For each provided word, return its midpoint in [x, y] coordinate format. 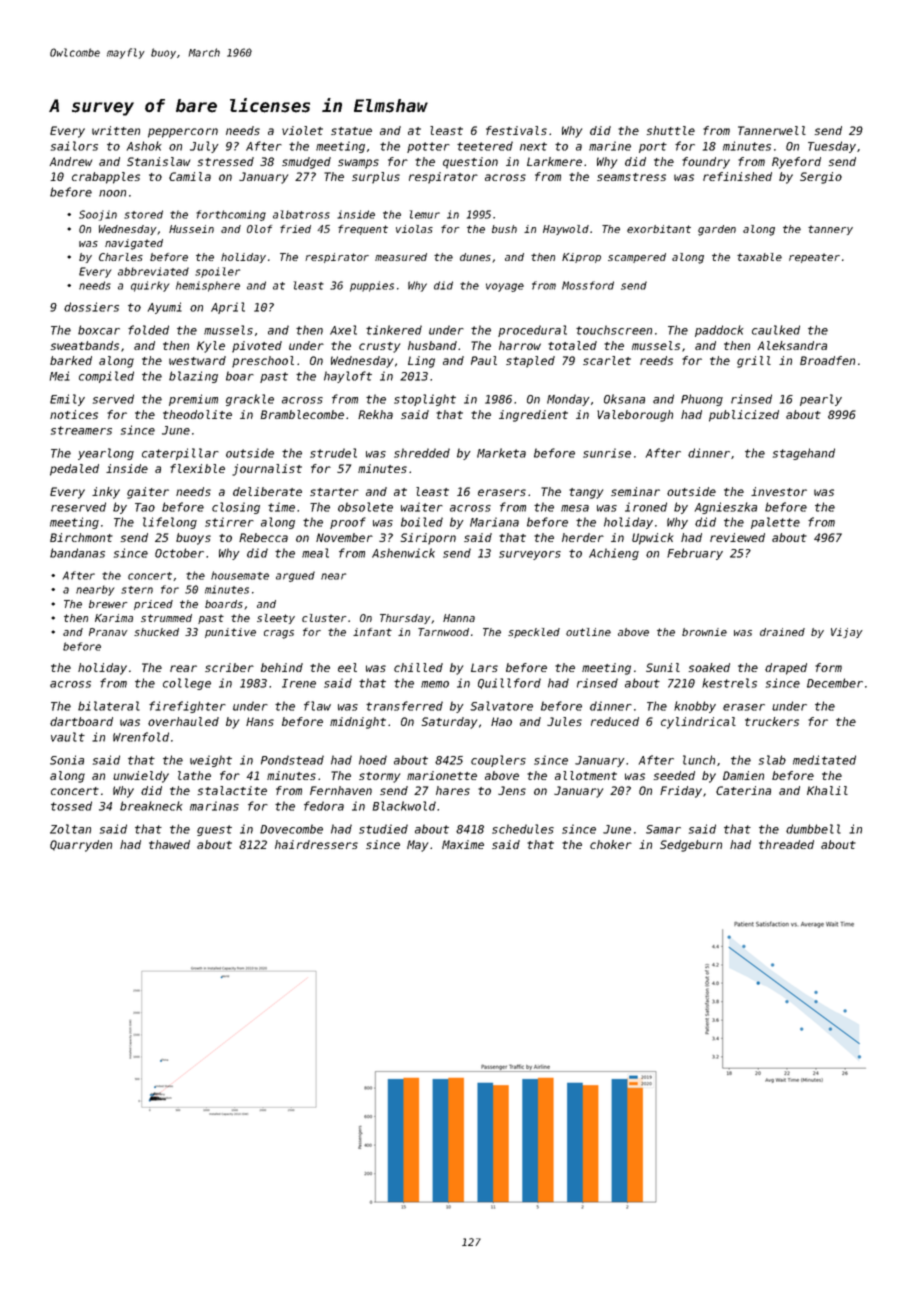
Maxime [463, 844]
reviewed [737, 537]
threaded [786, 844]
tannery [830, 230]
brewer [108, 604]
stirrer [229, 522]
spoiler [217, 272]
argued [295, 576]
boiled [422, 522]
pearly [821, 400]
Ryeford [796, 163]
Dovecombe [291, 829]
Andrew [71, 161]
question [470, 163]
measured [401, 257]
